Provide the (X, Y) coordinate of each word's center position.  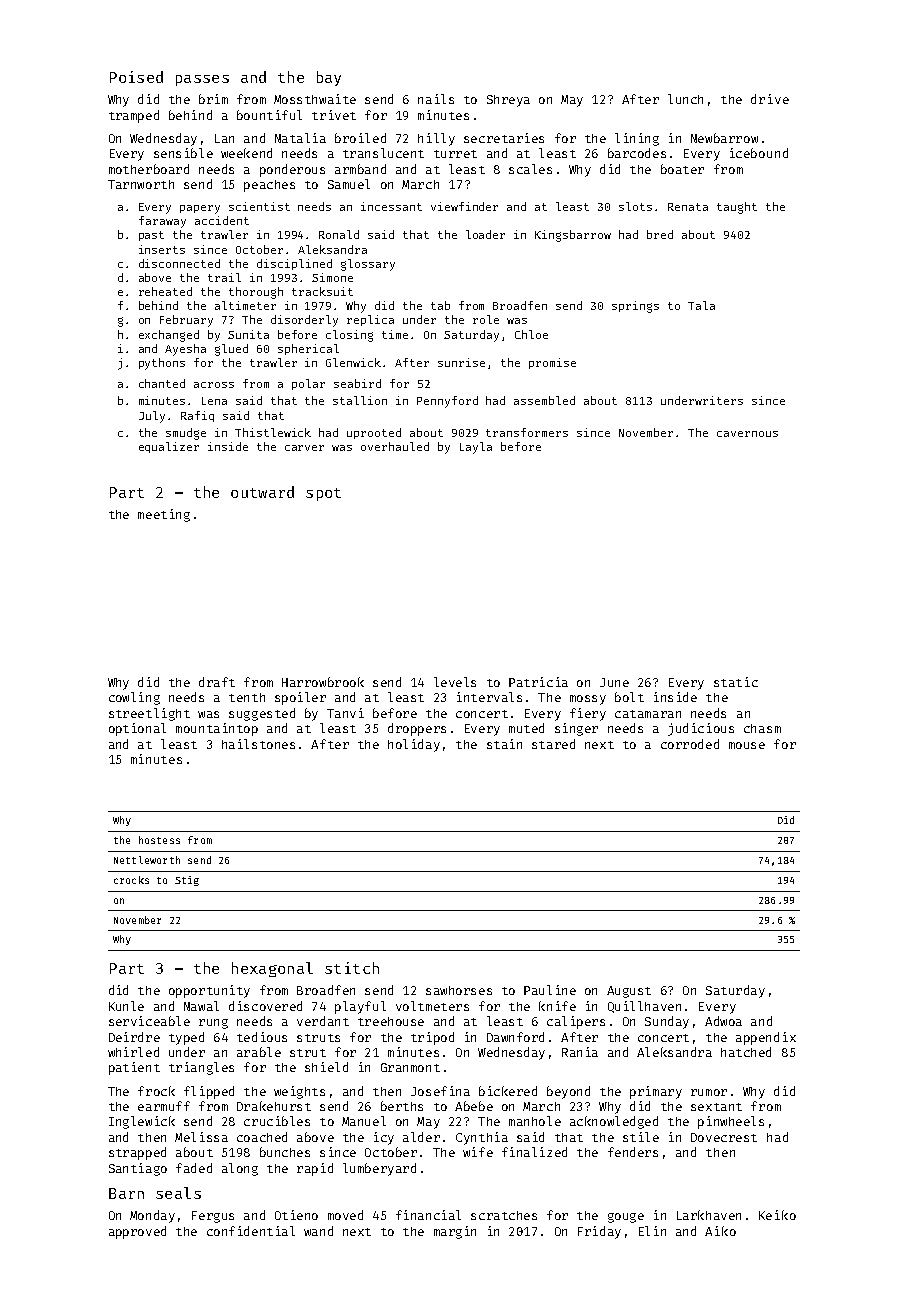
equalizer (169, 447)
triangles (201, 1068)
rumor (709, 1092)
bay (329, 78)
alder (421, 1137)
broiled (360, 138)
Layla (476, 448)
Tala (701, 305)
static (736, 682)
